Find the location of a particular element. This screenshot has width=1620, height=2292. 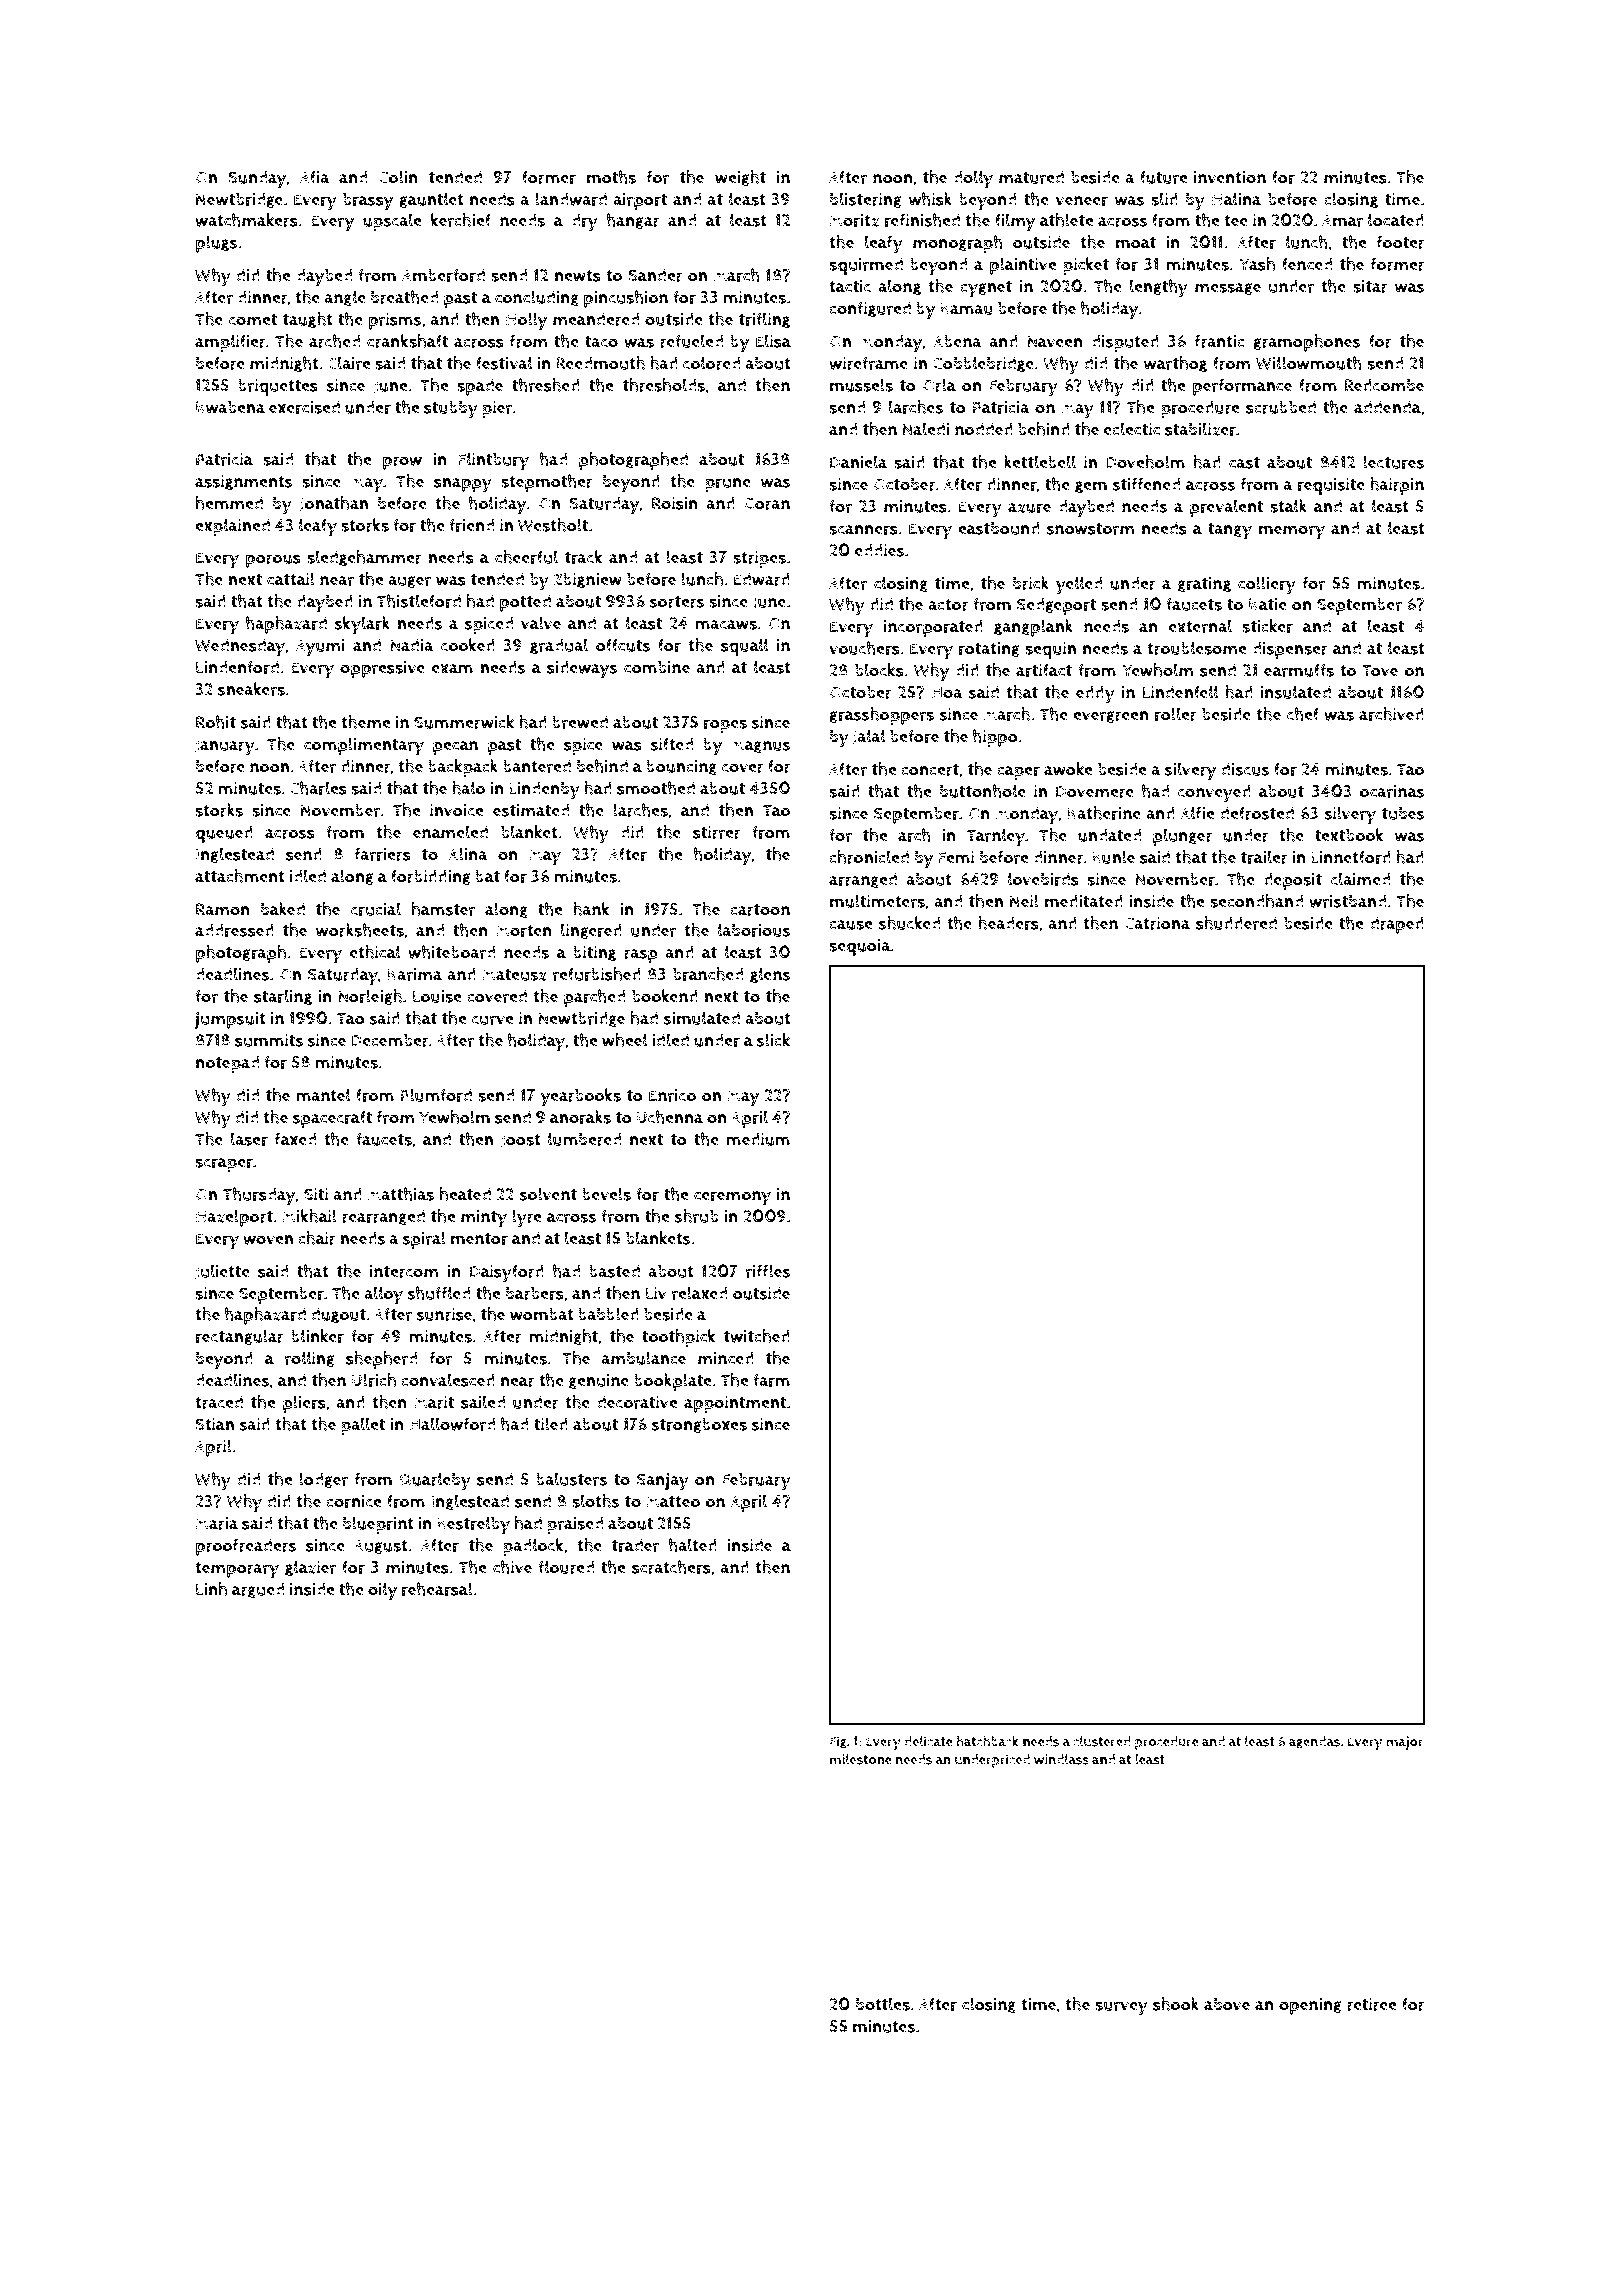

Tove is located at coordinates (1380, 671).
